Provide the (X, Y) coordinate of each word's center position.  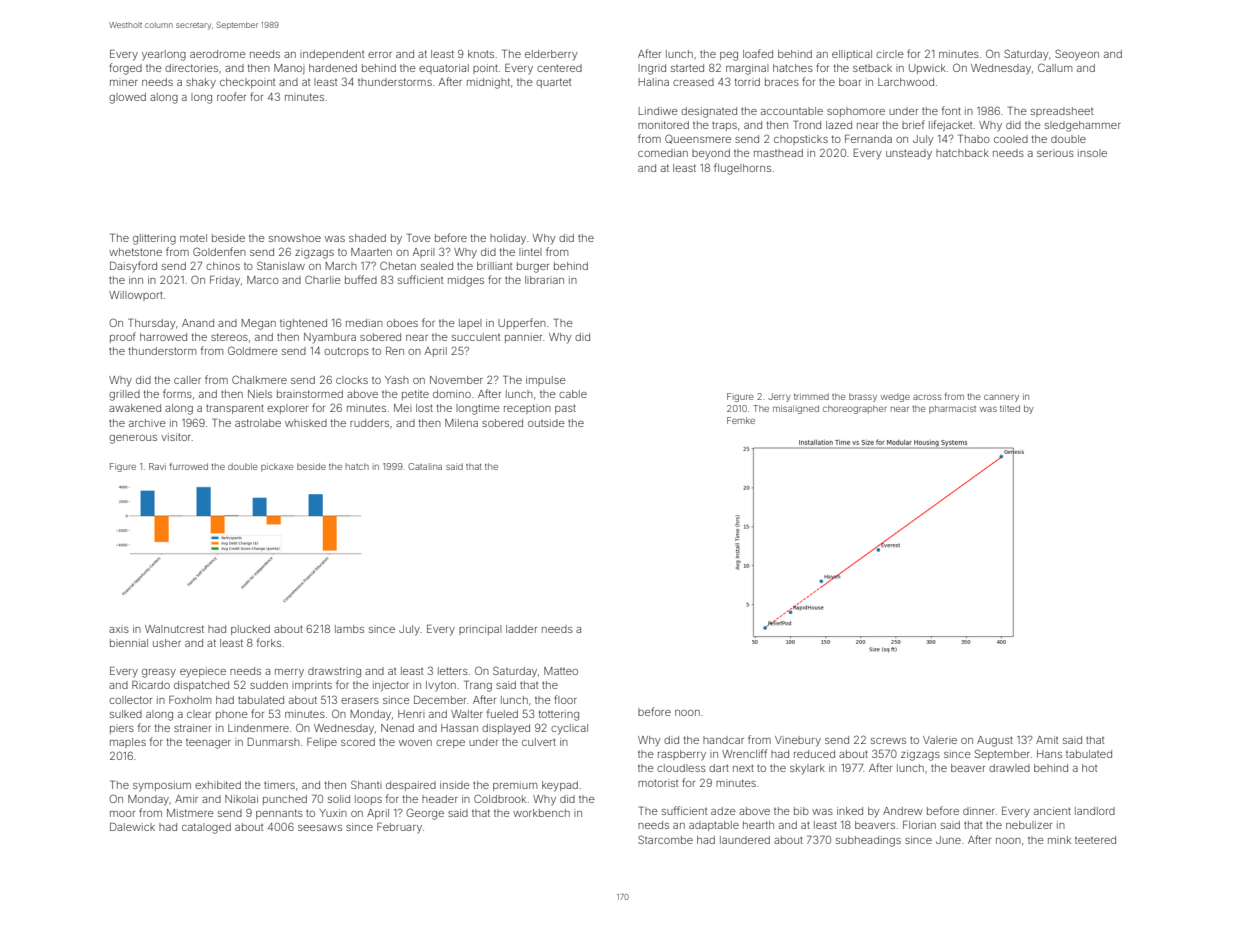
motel (193, 238)
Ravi (157, 466)
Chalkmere (259, 379)
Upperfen (522, 323)
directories (191, 68)
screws (888, 741)
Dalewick (132, 827)
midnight (488, 83)
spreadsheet (1062, 112)
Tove (419, 238)
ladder (521, 629)
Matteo (561, 671)
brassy (863, 397)
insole (1092, 153)
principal (480, 630)
